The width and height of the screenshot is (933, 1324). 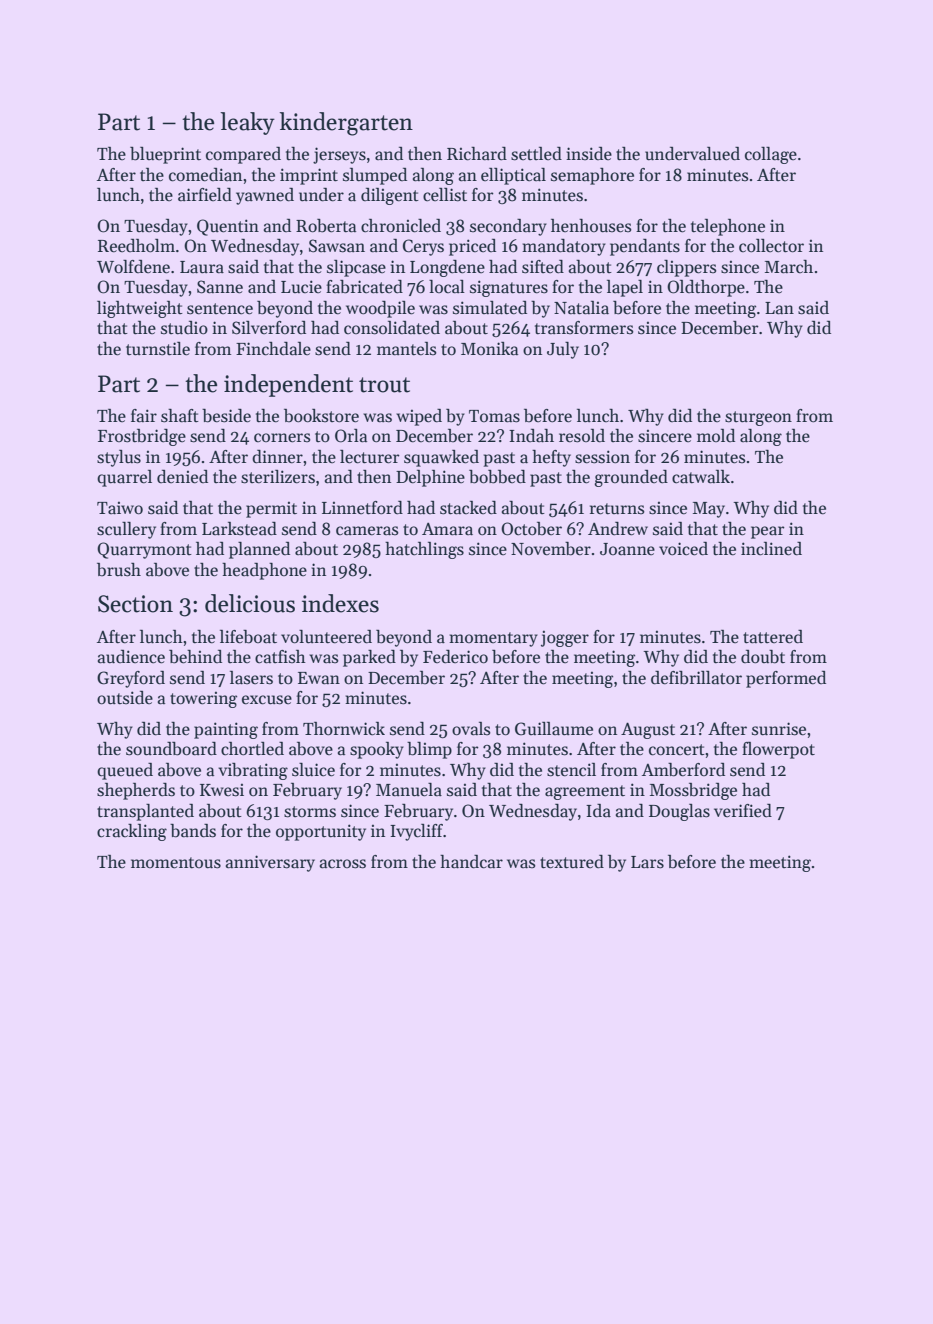 What do you see at coordinates (228, 227) in the screenshot?
I see `Quentin` at bounding box center [228, 227].
